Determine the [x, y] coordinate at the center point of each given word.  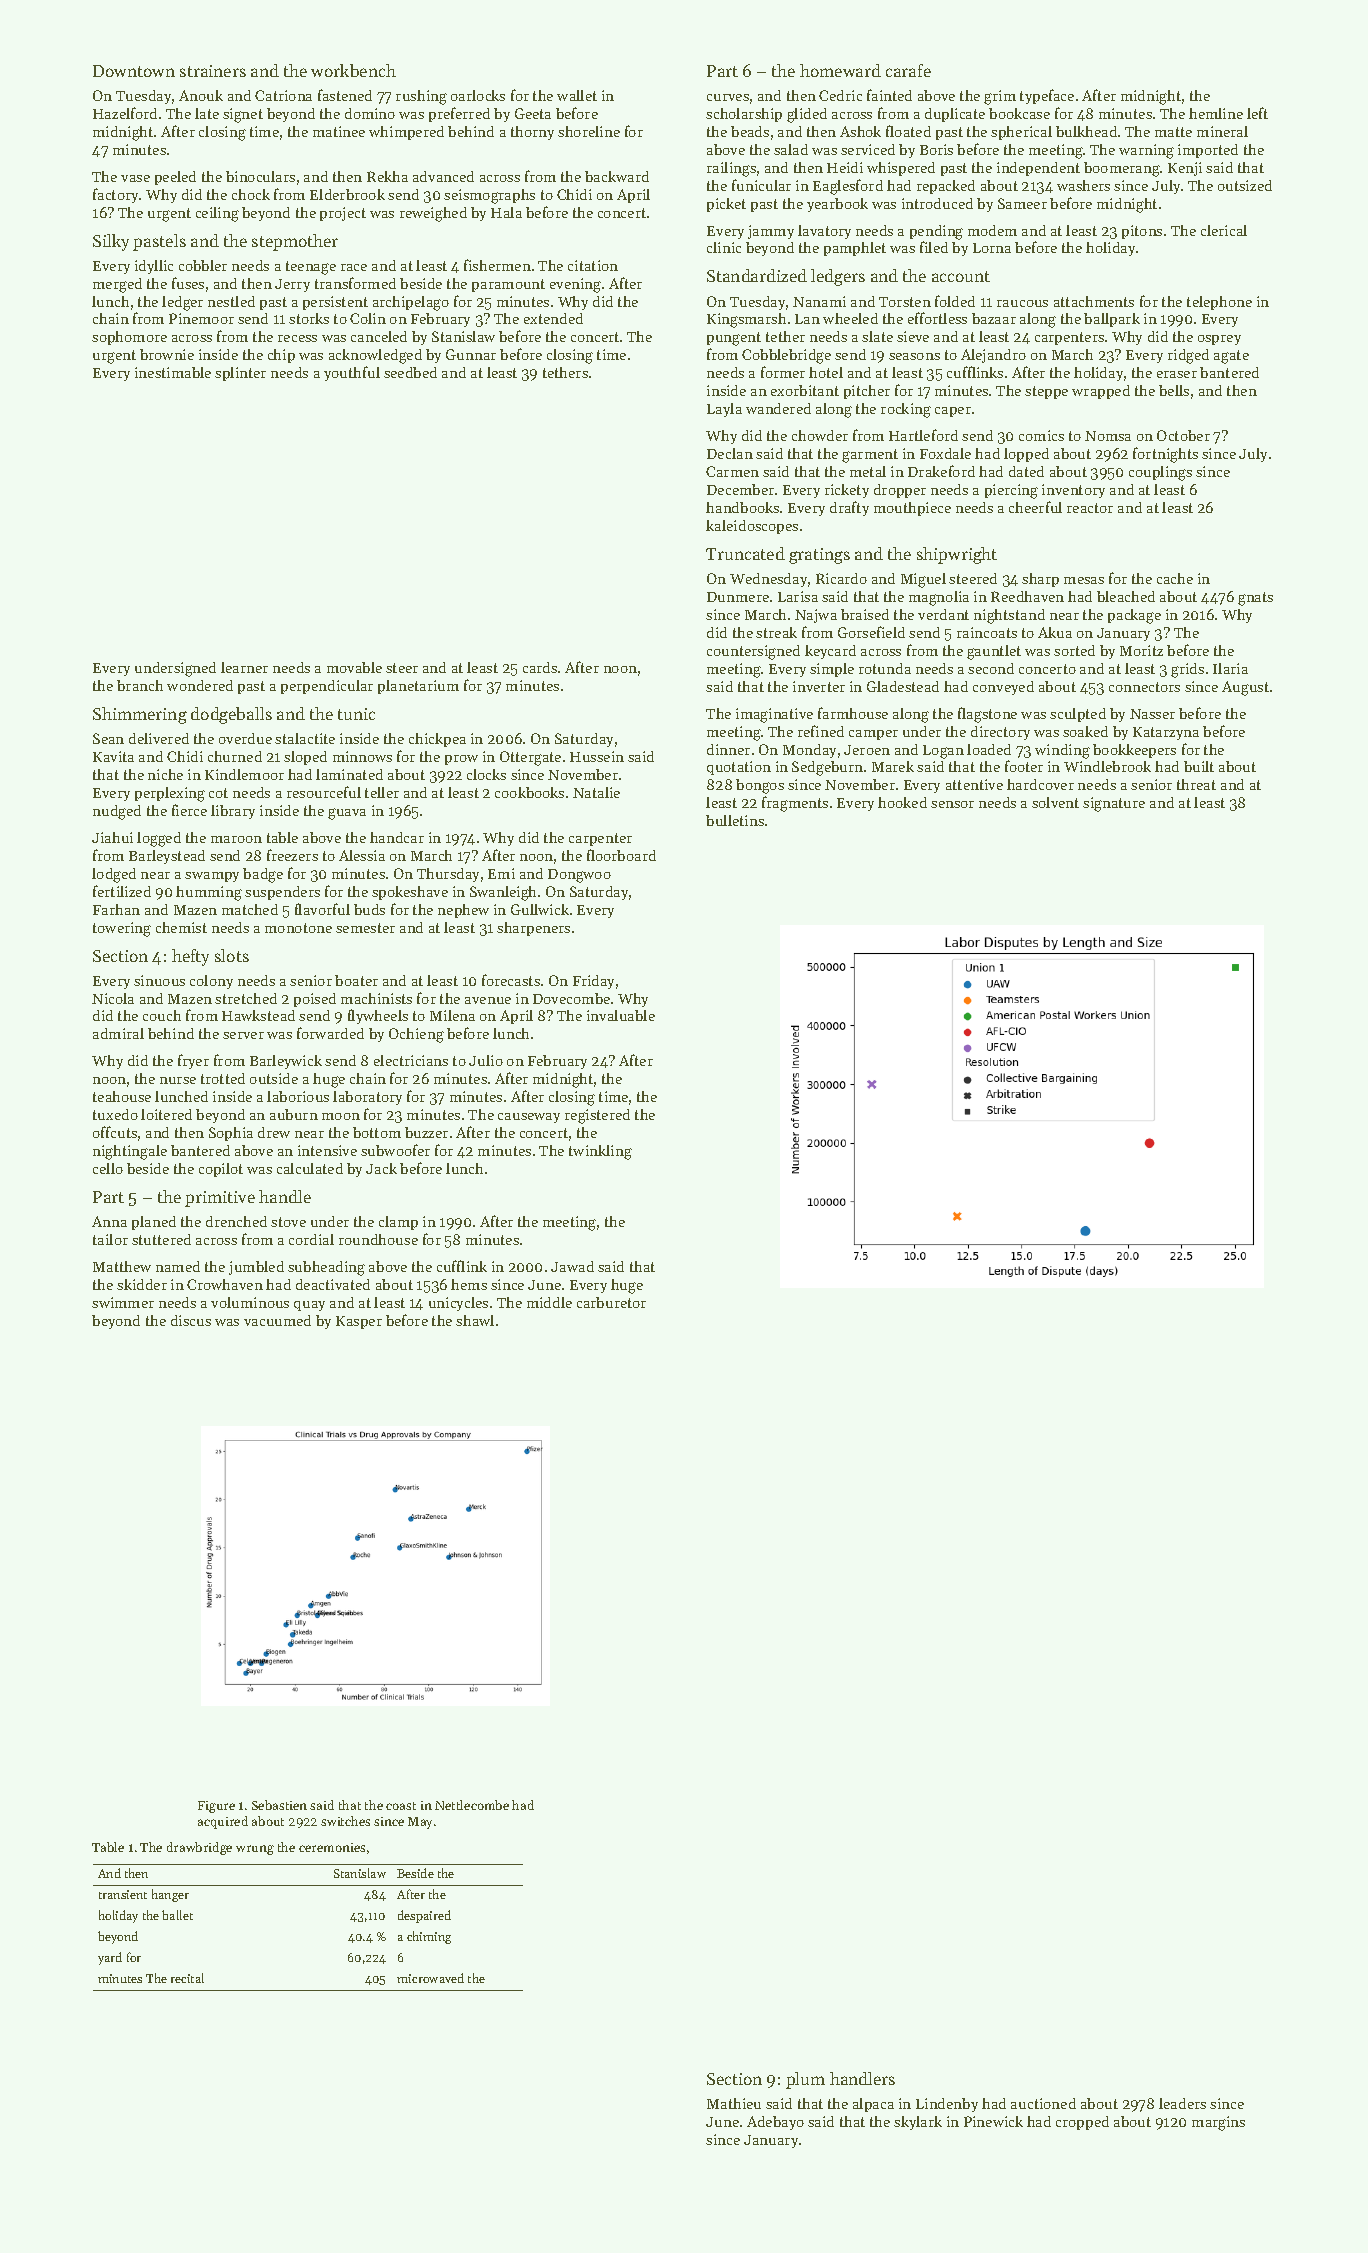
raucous [1022, 303]
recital [187, 1978]
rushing [421, 97]
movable [354, 667]
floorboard [621, 855]
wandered [778, 408]
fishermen [497, 265]
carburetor [611, 1302]
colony [211, 982]
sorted [1074, 650]
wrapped [1101, 392]
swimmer [123, 1302]
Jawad [572, 1266]
